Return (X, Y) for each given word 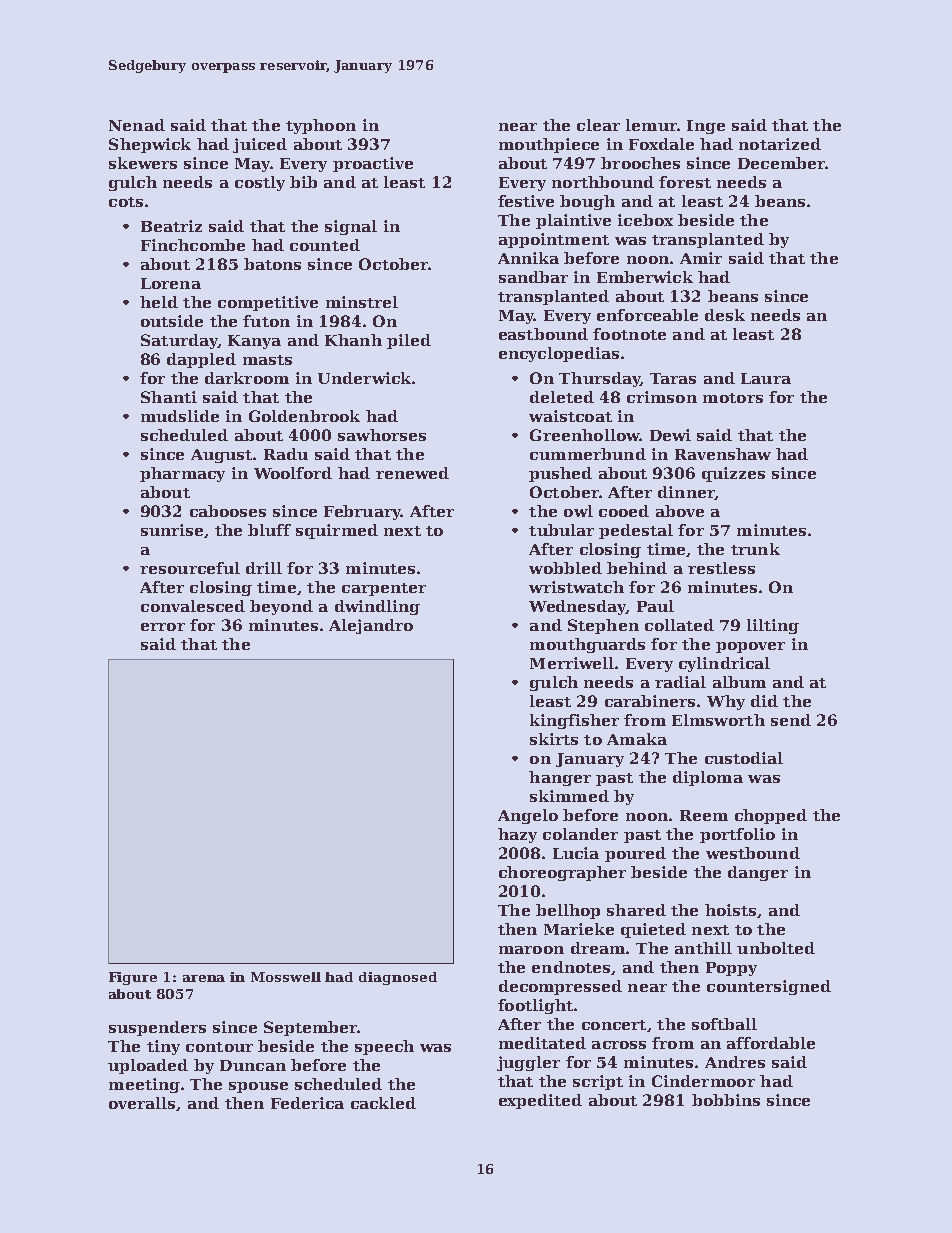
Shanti (169, 397)
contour (219, 1047)
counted (325, 245)
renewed (412, 473)
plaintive (573, 221)
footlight (535, 1006)
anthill (703, 948)
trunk (755, 549)
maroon (531, 950)
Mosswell (286, 977)
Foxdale (661, 144)
